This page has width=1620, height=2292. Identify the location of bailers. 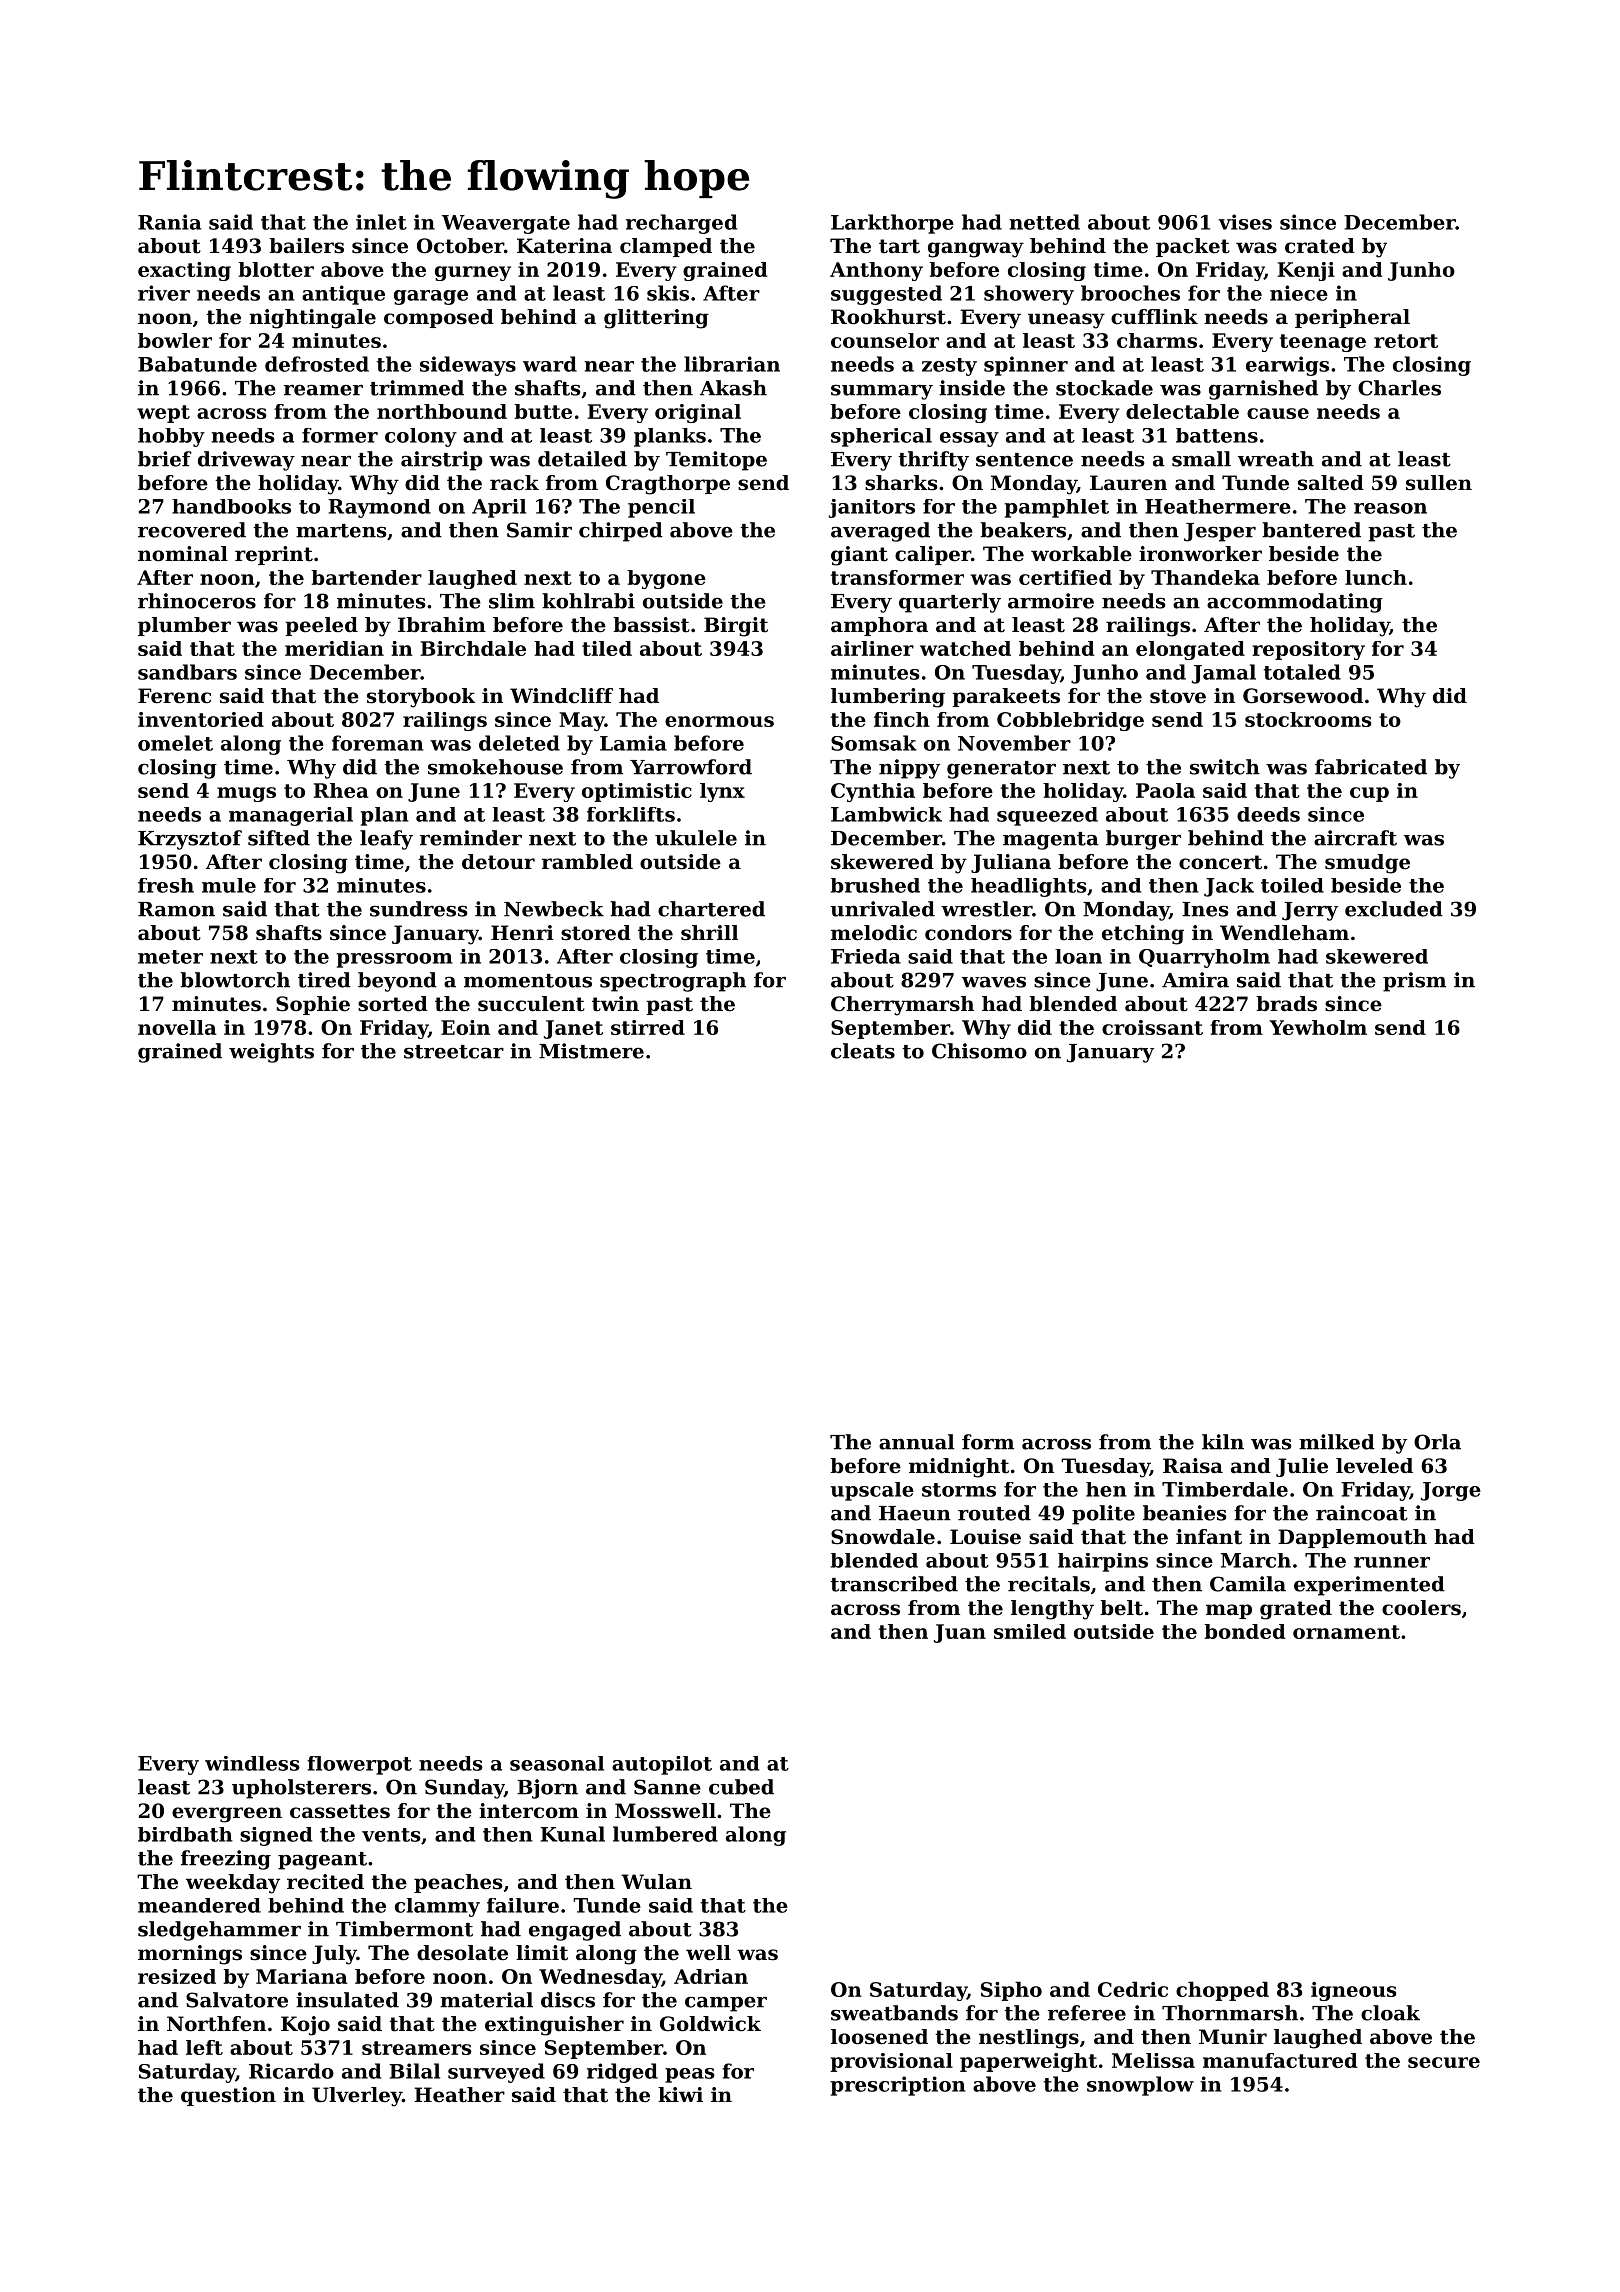
(306, 246).
